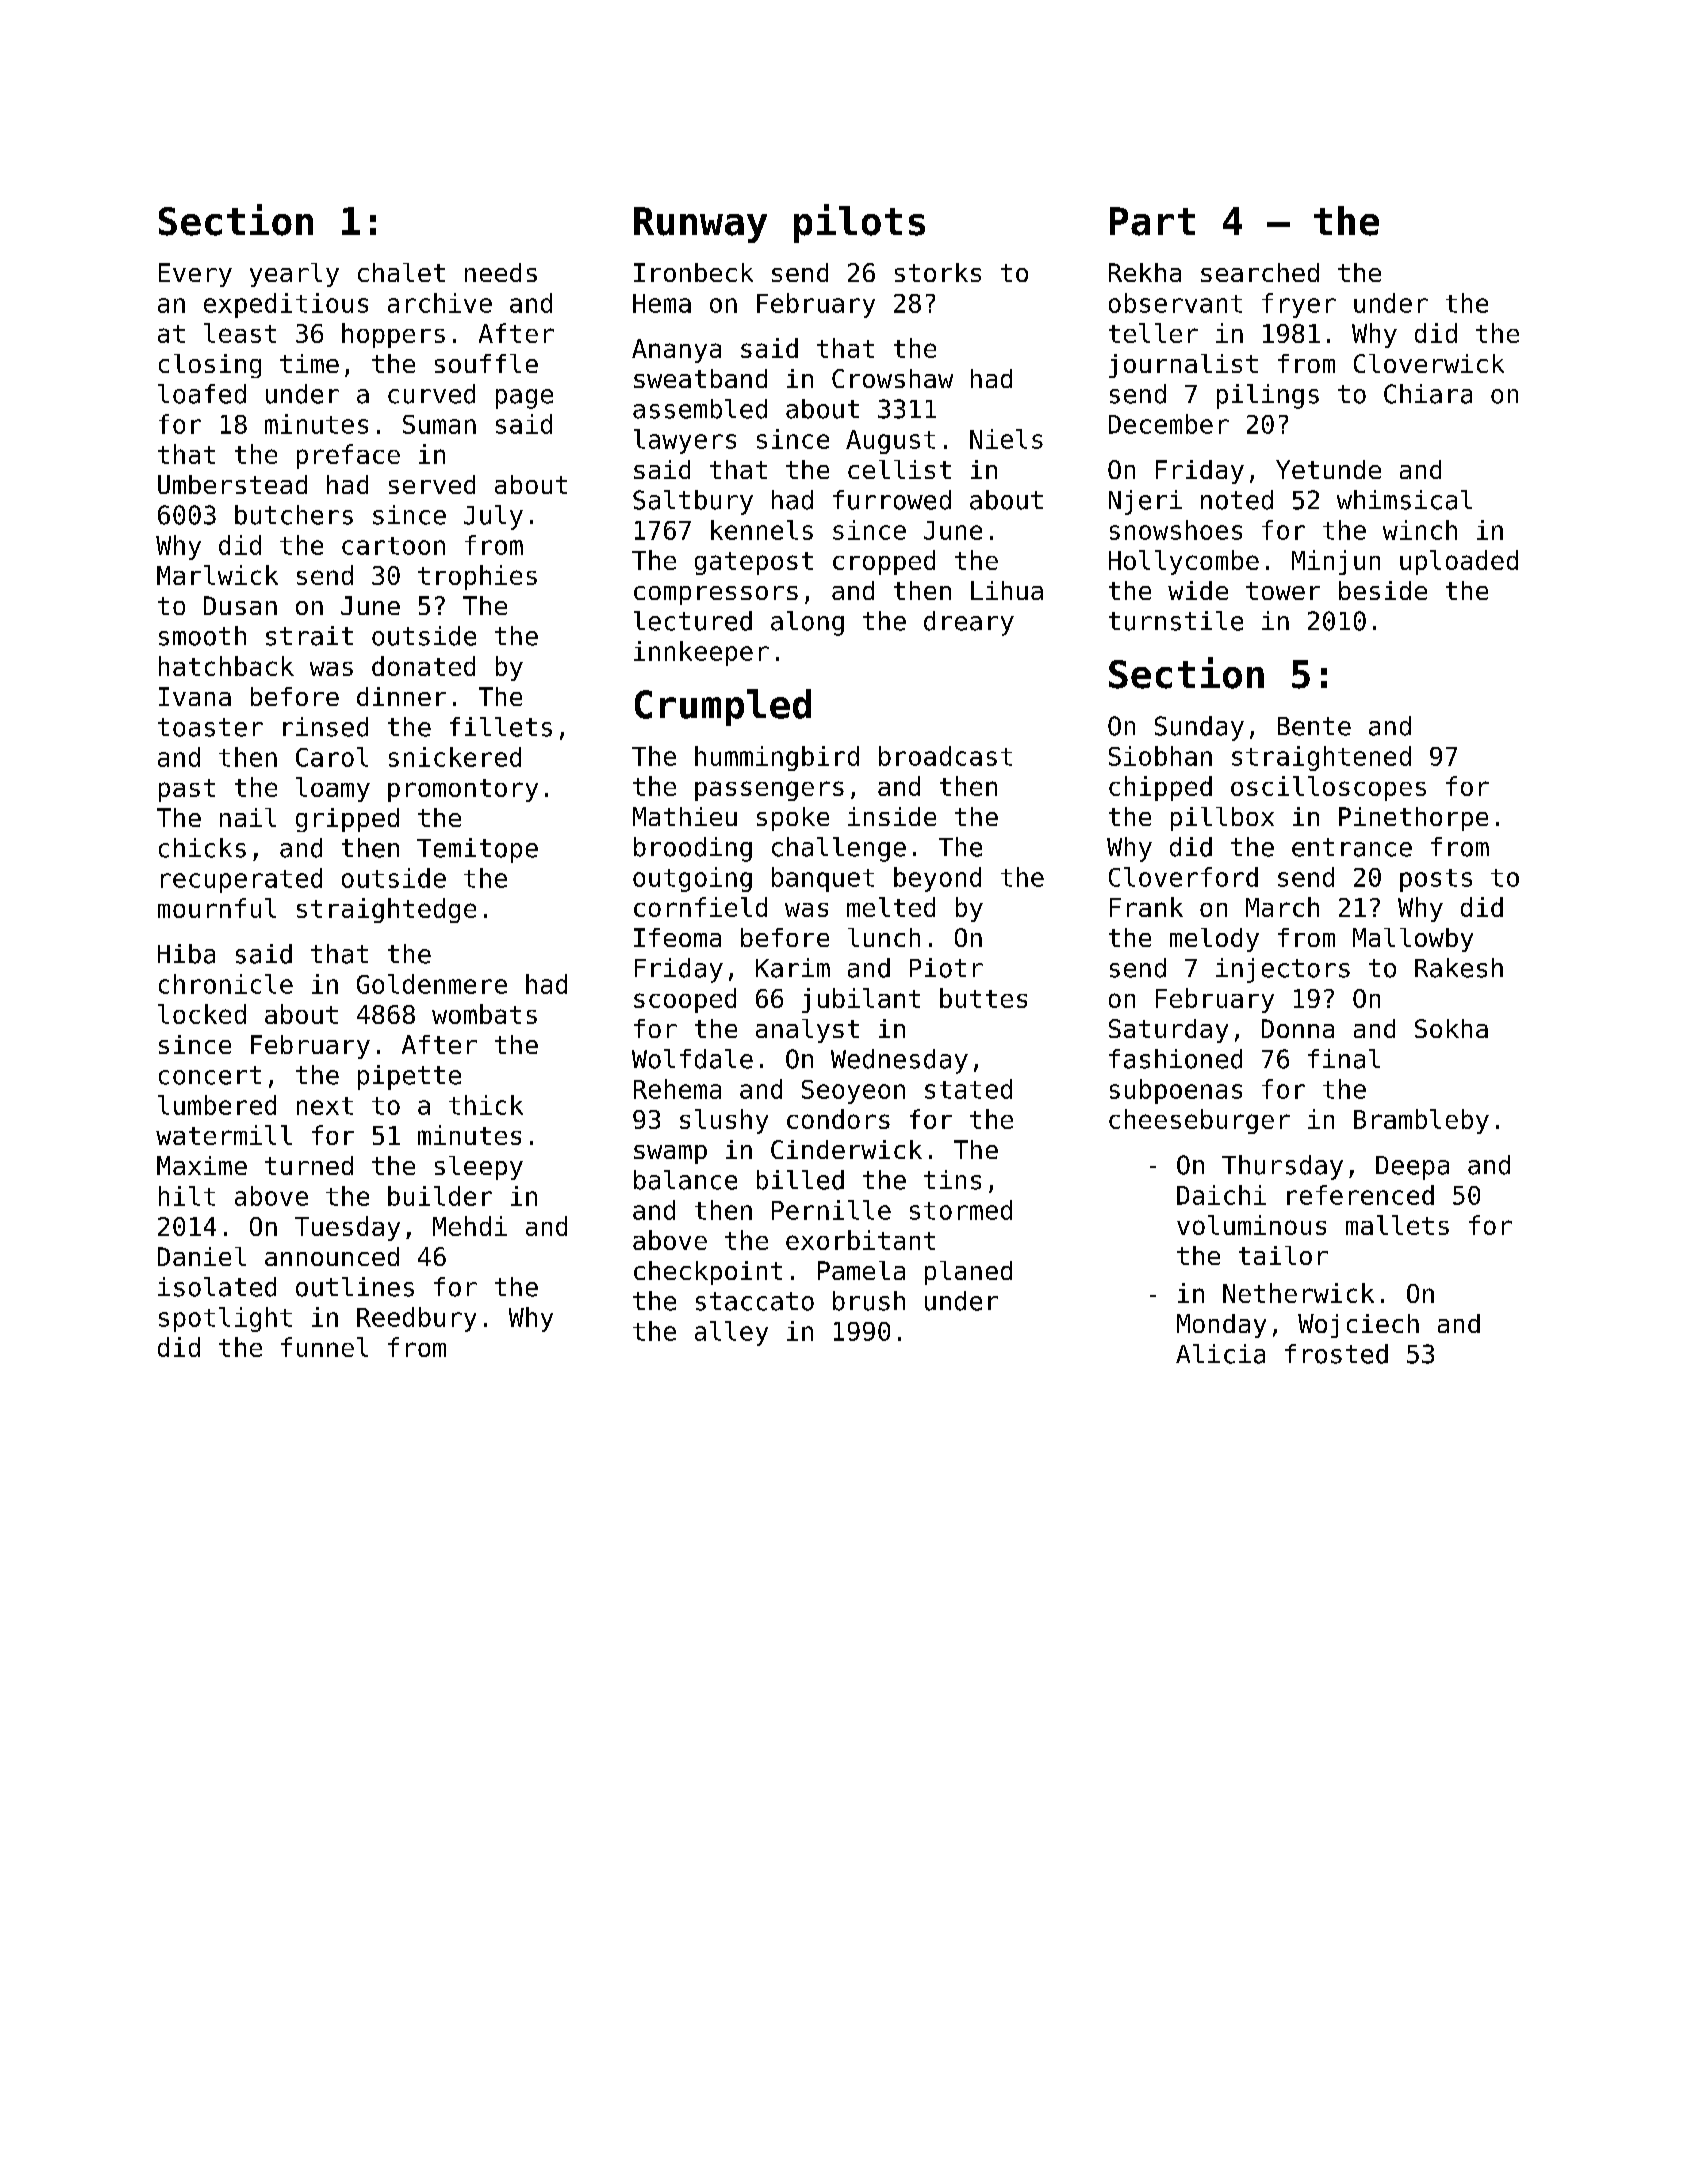 The image size is (1683, 2178). Describe the element at coordinates (324, 1347) in the document. I see `funnel` at that location.
